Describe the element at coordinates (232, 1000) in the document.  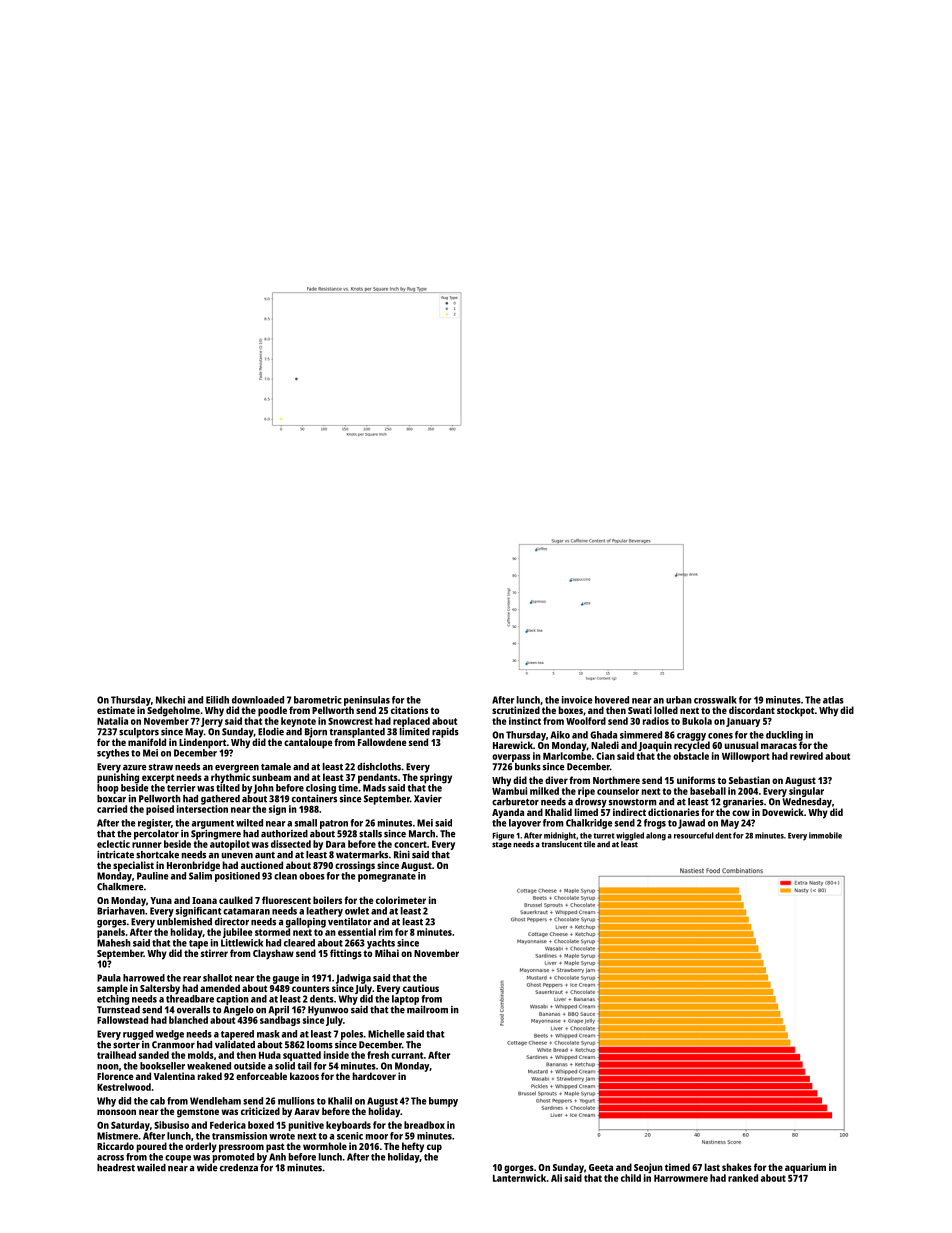
I see `caption` at that location.
